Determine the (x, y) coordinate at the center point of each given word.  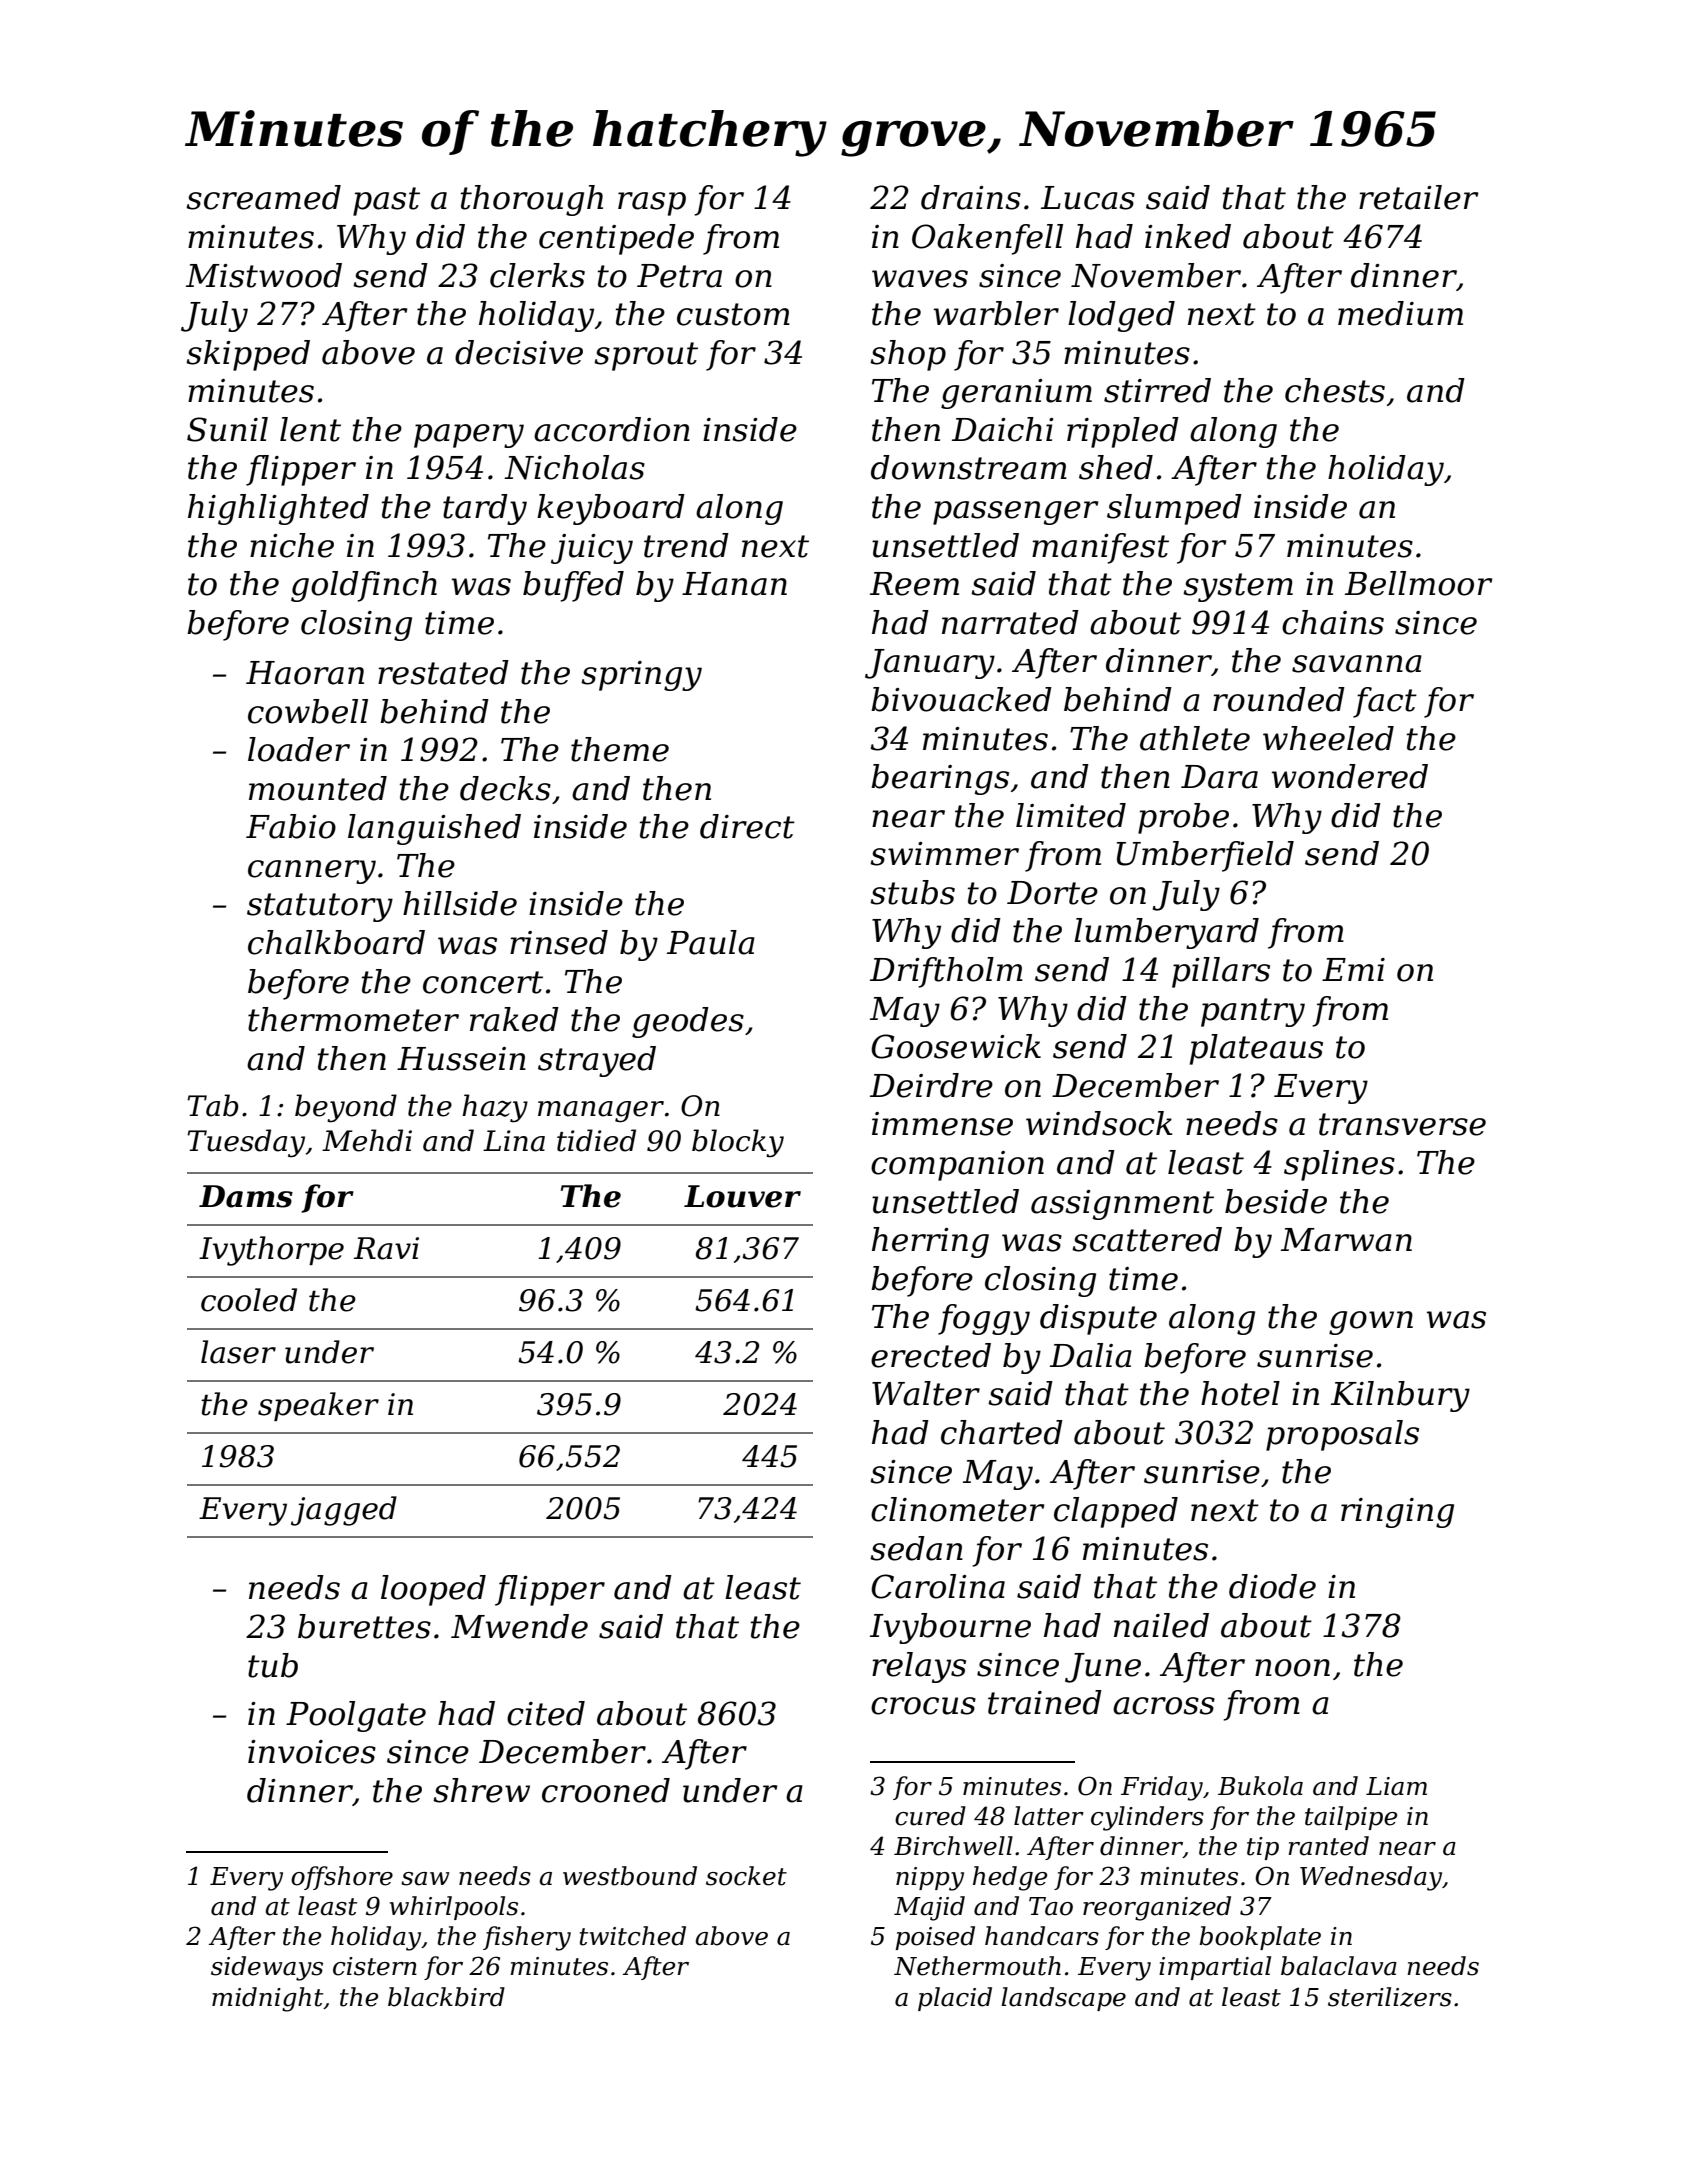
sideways (267, 1968)
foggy (984, 1319)
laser (238, 1352)
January (930, 664)
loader (299, 749)
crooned (606, 1790)
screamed (263, 197)
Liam (1396, 1786)
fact (1385, 702)
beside (1276, 1201)
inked (1188, 236)
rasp (652, 204)
